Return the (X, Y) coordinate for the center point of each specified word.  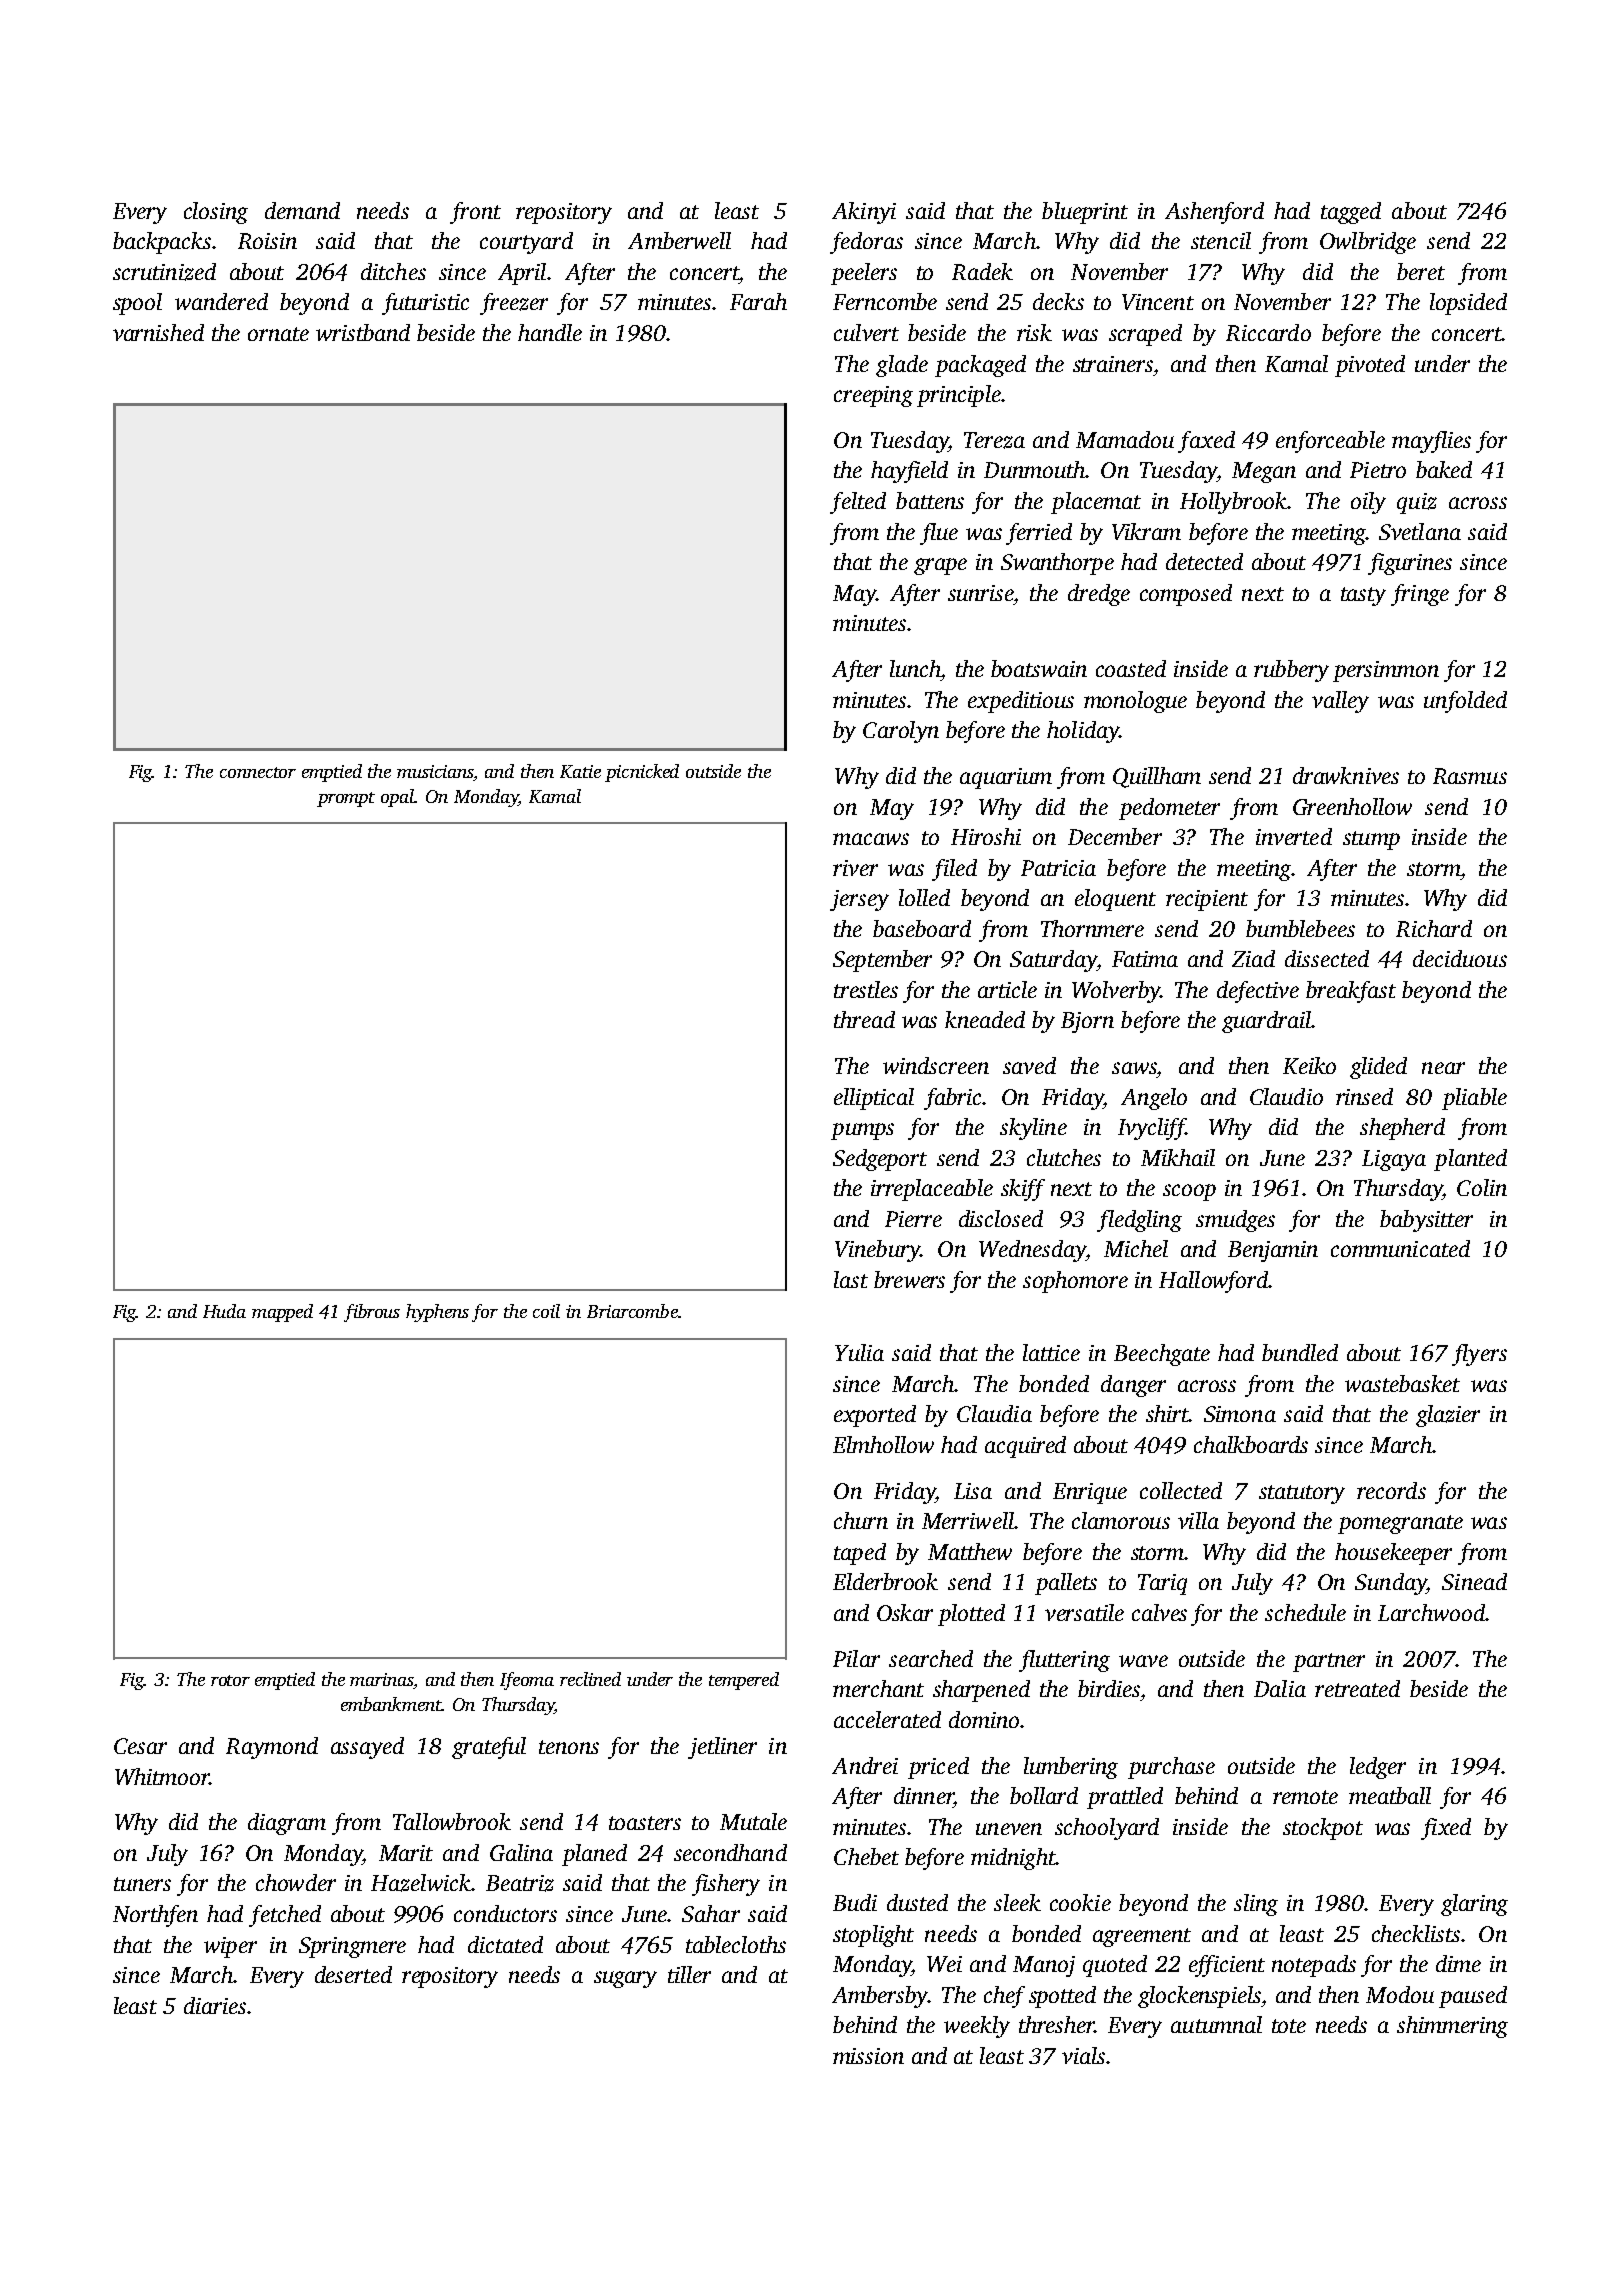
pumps (862, 1131)
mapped (282, 1313)
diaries (215, 2005)
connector (258, 772)
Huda (224, 1311)
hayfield (909, 472)
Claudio (1286, 1096)
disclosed (1001, 1218)
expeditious (1021, 702)
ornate (278, 334)
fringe (1420, 595)
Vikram (1146, 531)
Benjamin (1273, 1251)
